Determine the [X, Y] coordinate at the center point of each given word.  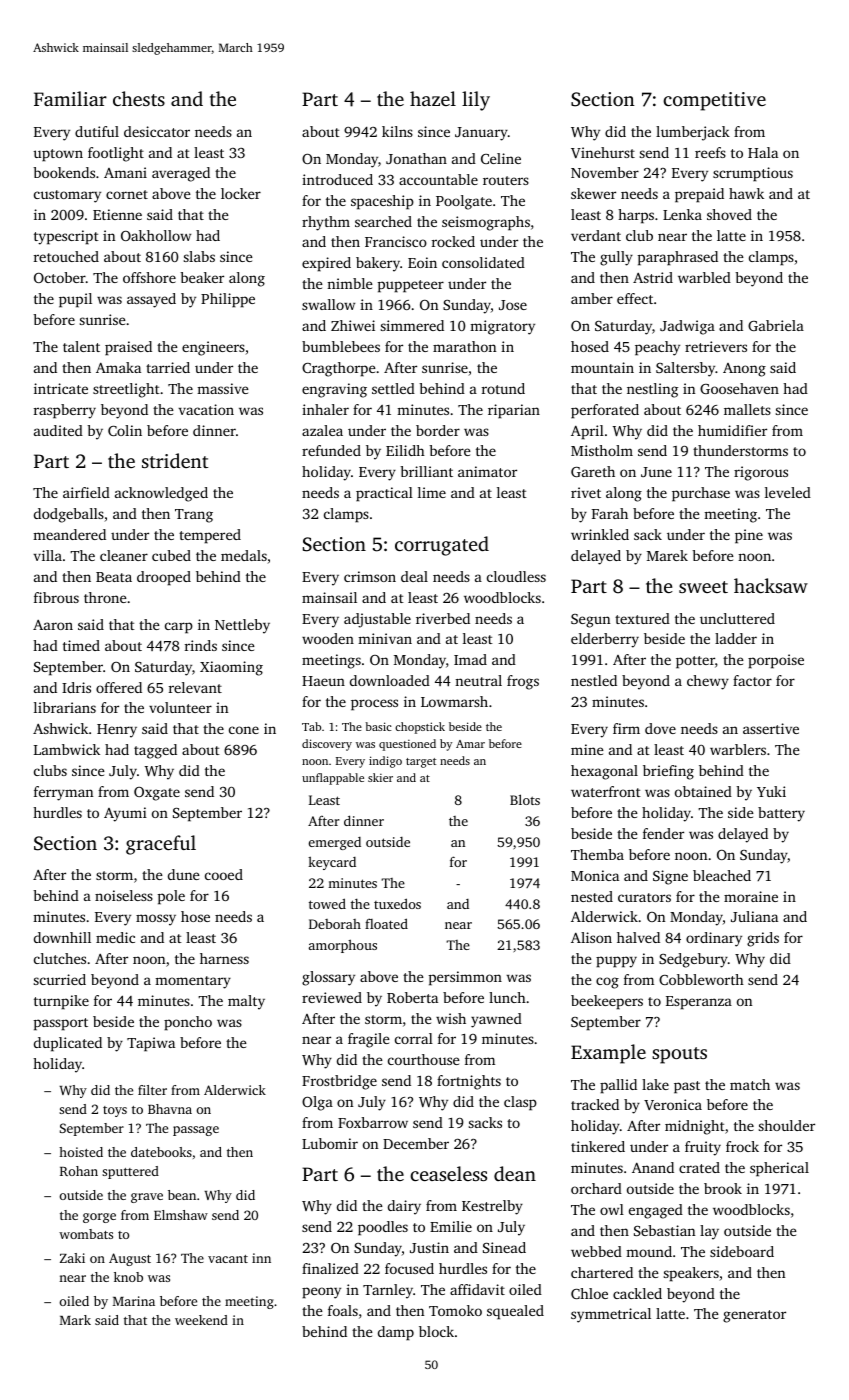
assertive [771, 728]
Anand [653, 1167]
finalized [330, 1268]
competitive [714, 101]
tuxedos [397, 903]
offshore [149, 277]
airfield [86, 492]
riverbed [443, 618]
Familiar [70, 98]
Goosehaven [739, 388]
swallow [328, 304]
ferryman [63, 793]
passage [196, 1131]
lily [476, 101]
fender [663, 833]
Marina [134, 1301]
